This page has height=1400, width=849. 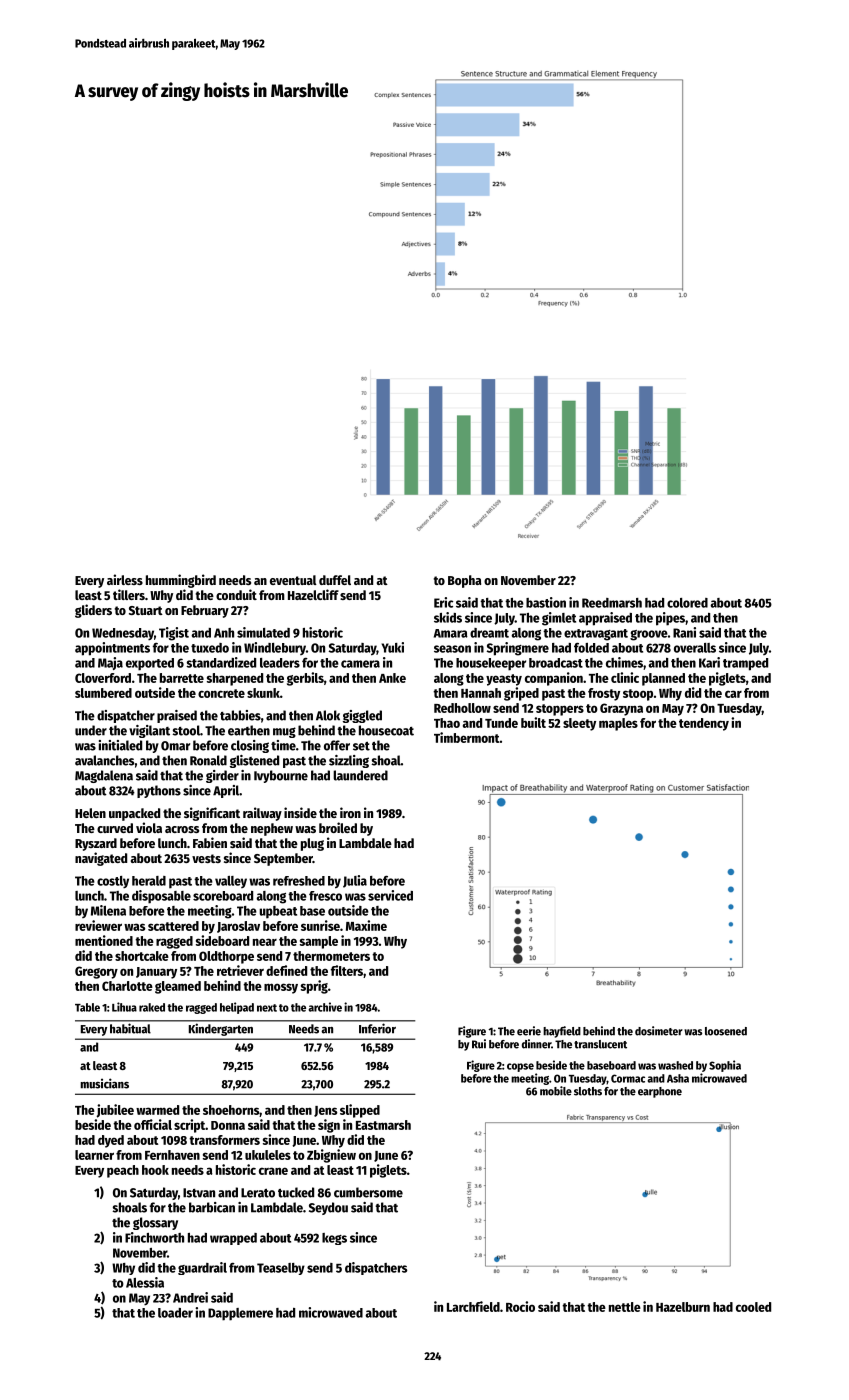 I want to click on filters, so click(x=347, y=970).
